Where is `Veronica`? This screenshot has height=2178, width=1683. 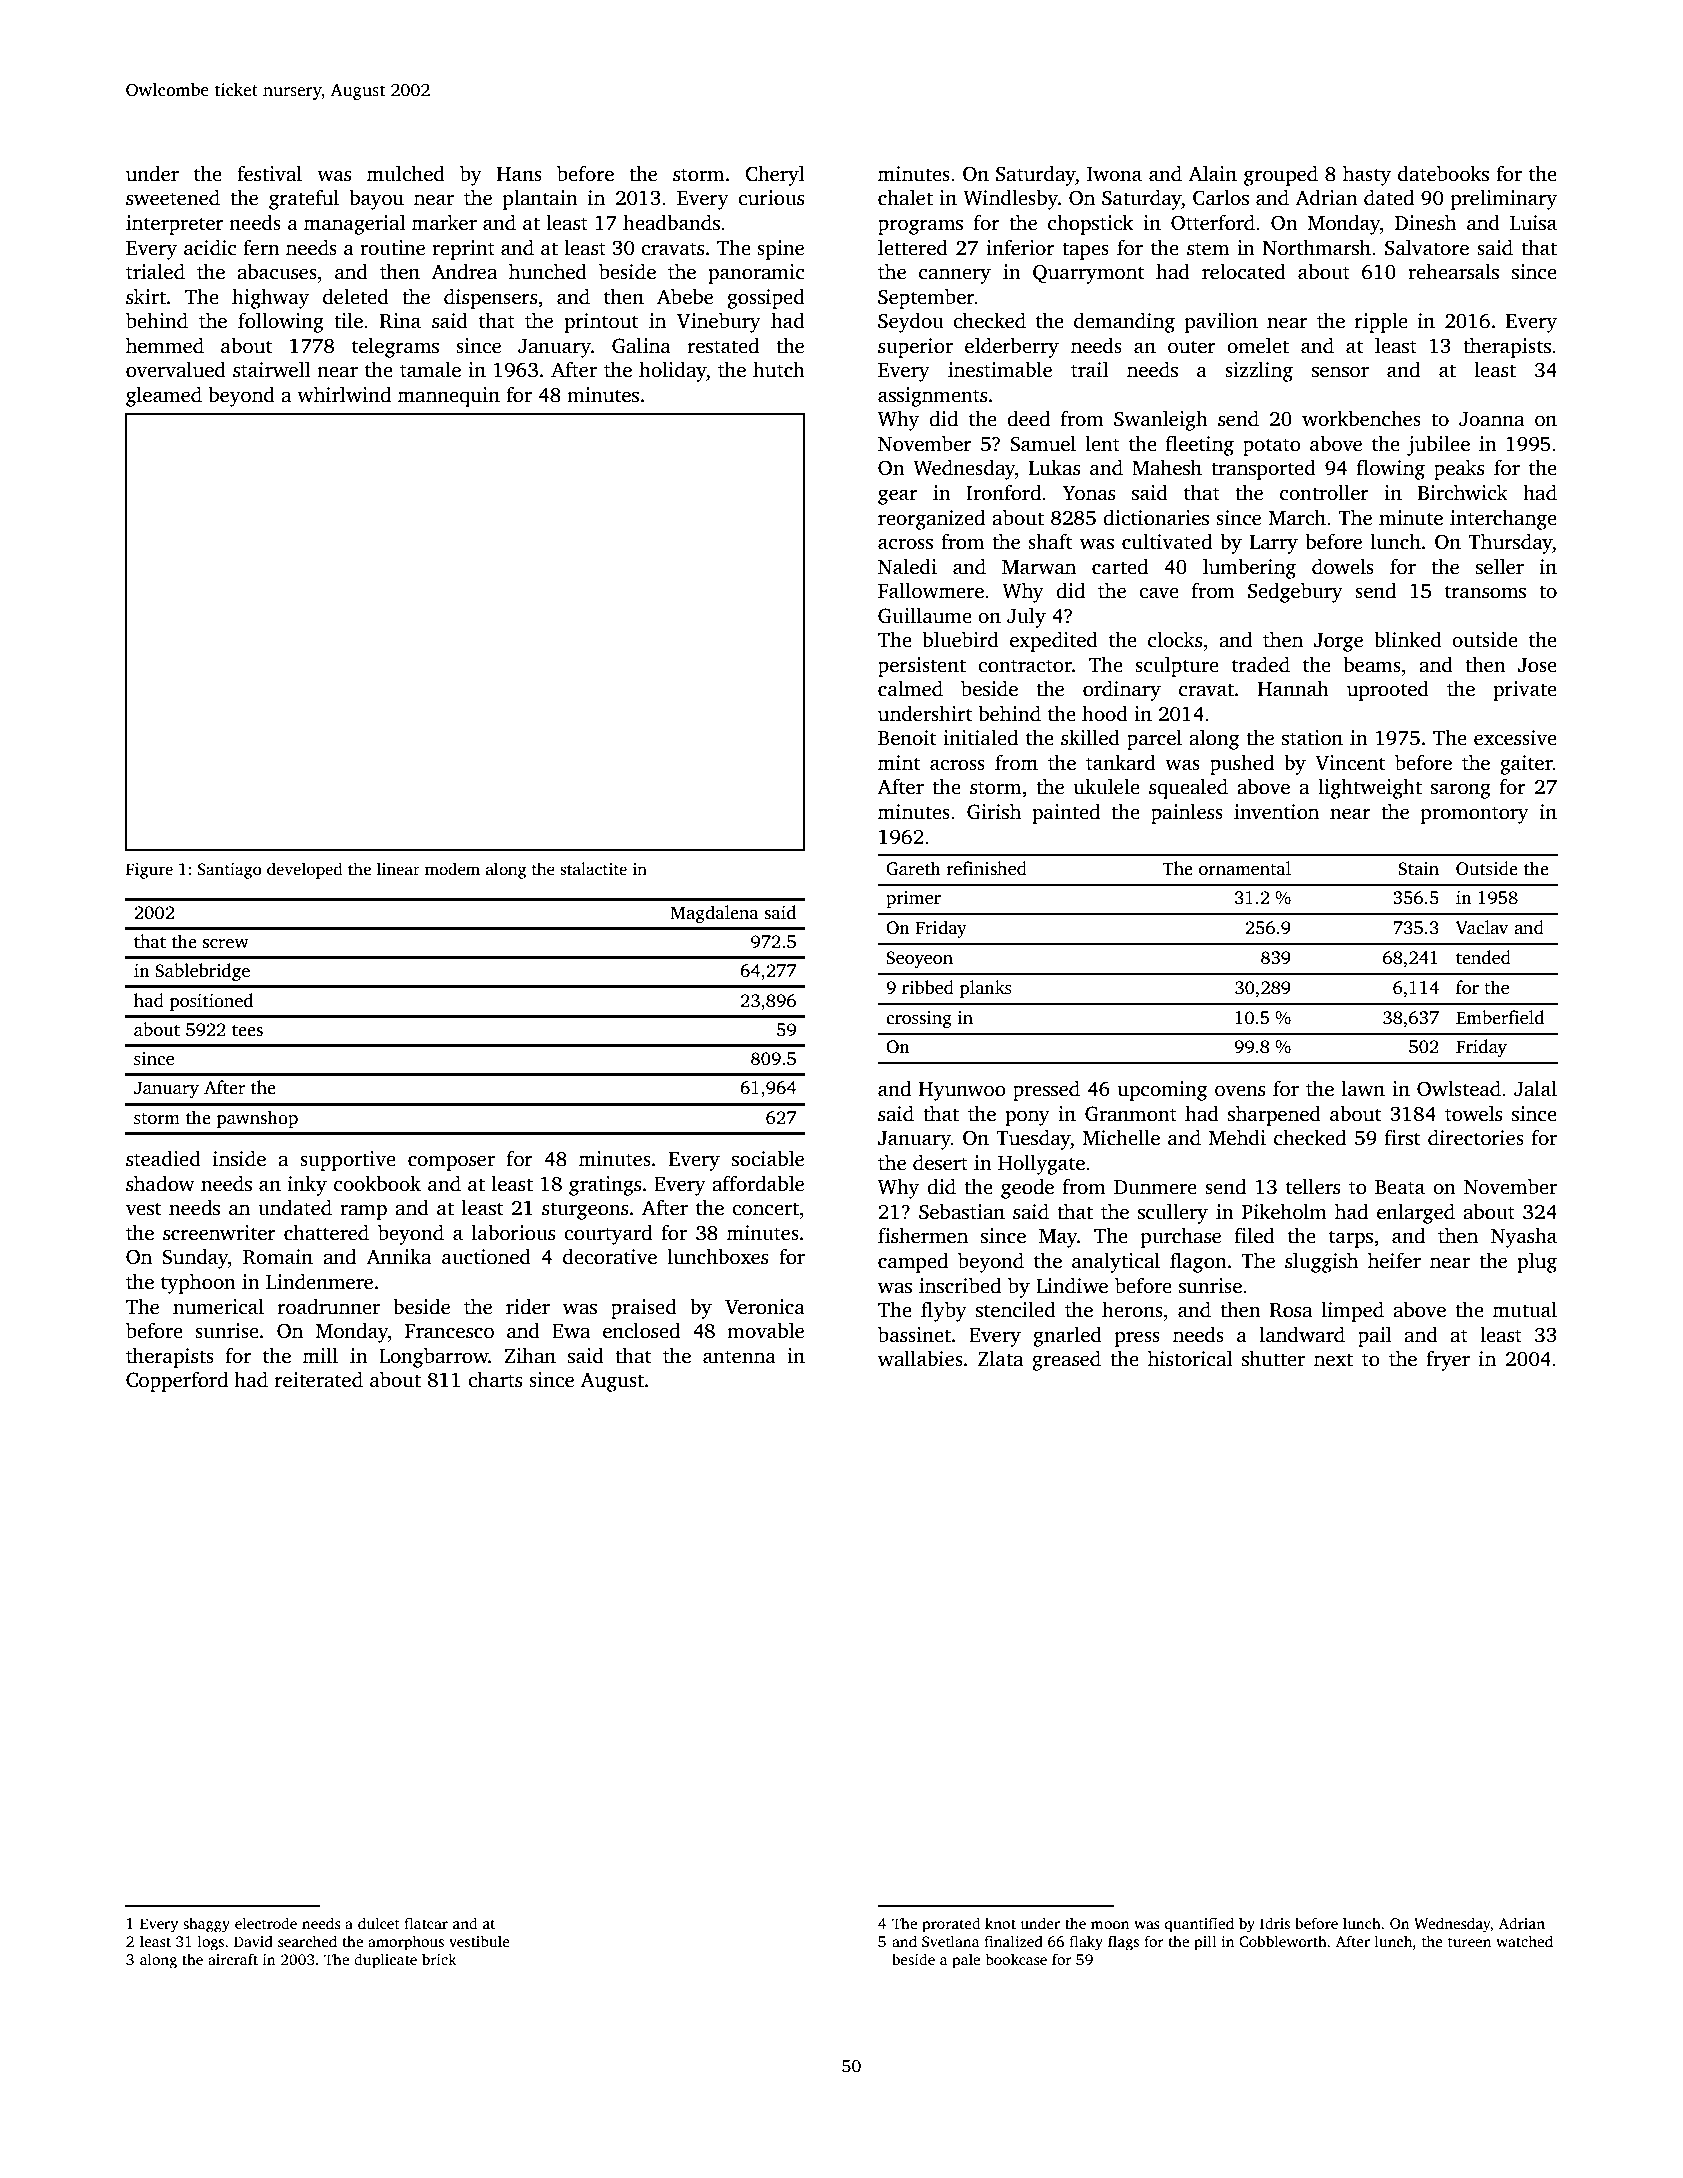
Veronica is located at coordinates (765, 1307).
